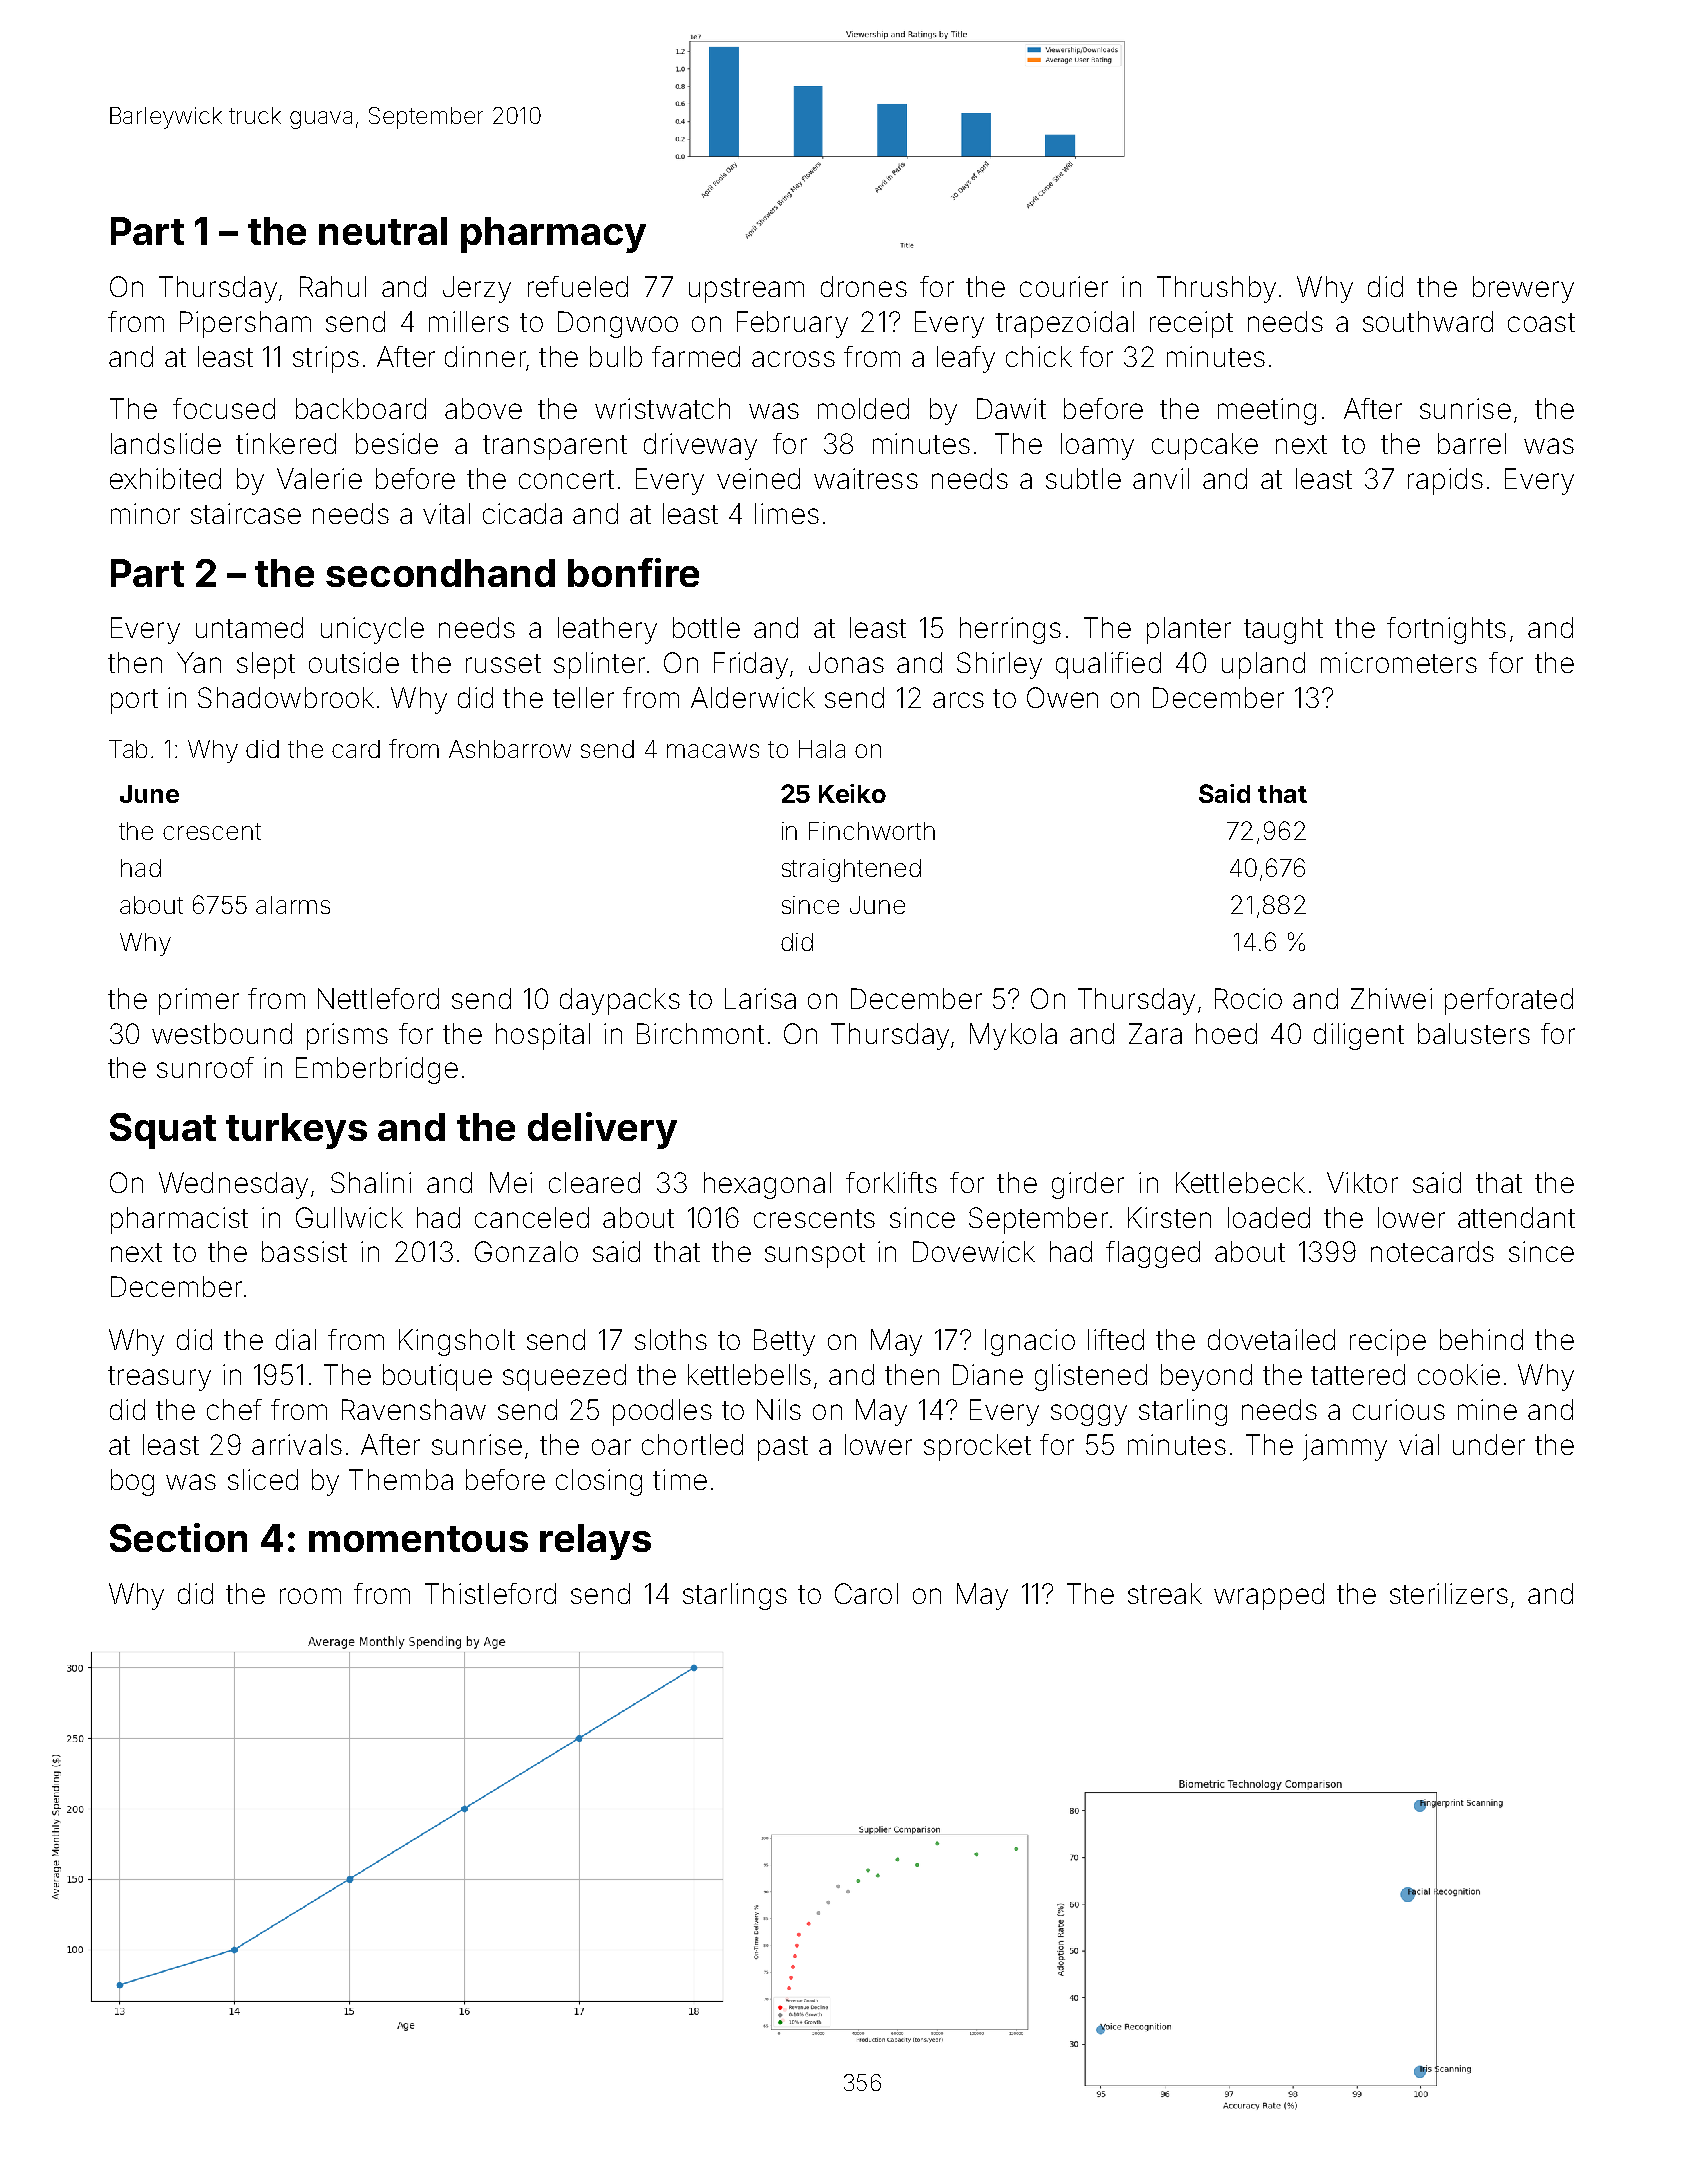 The image size is (1683, 2178). I want to click on sloths, so click(671, 1339).
